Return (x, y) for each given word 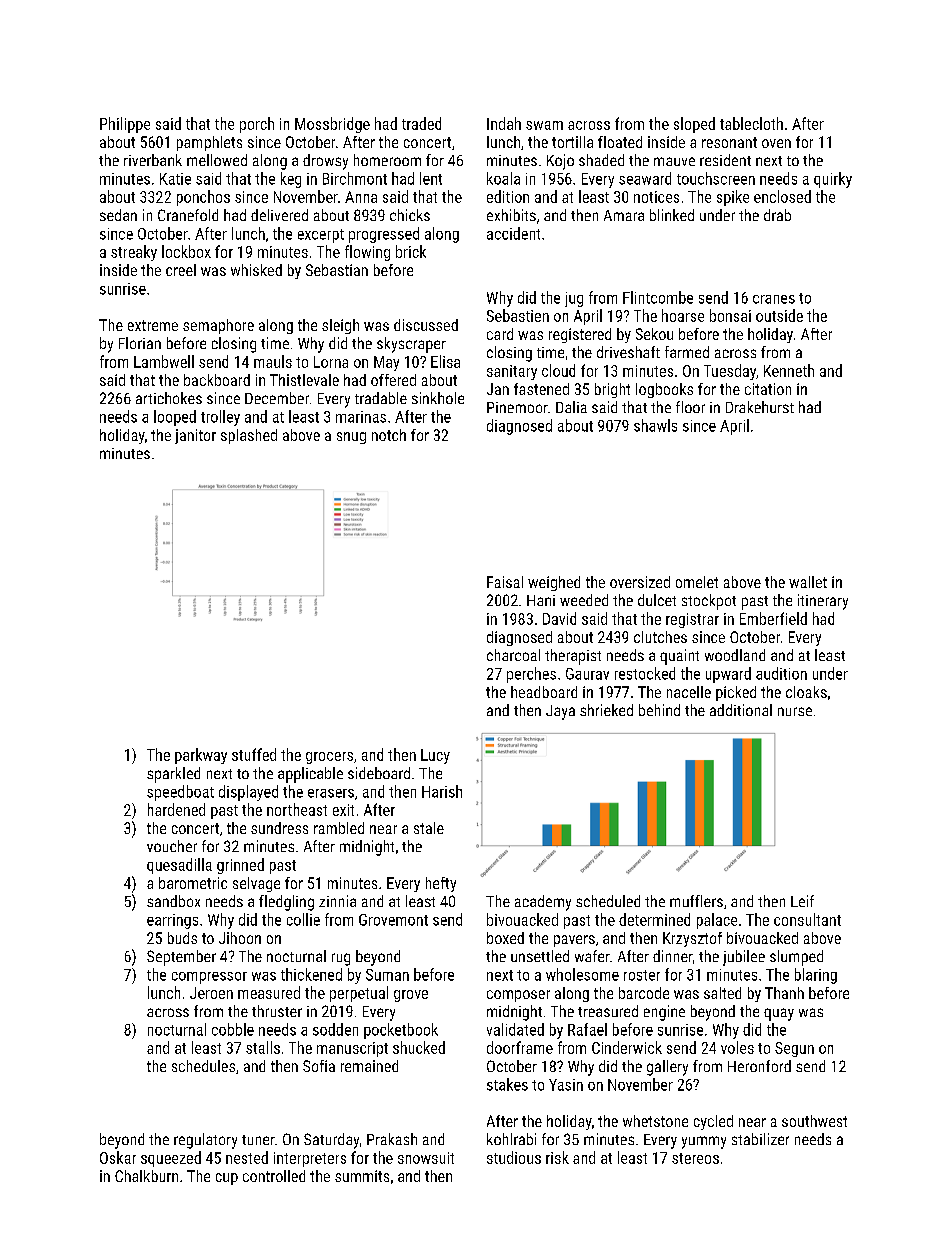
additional (741, 710)
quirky (833, 180)
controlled (274, 1176)
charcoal (513, 655)
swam (544, 125)
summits (362, 1176)
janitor (195, 436)
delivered (279, 215)
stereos (695, 1158)
